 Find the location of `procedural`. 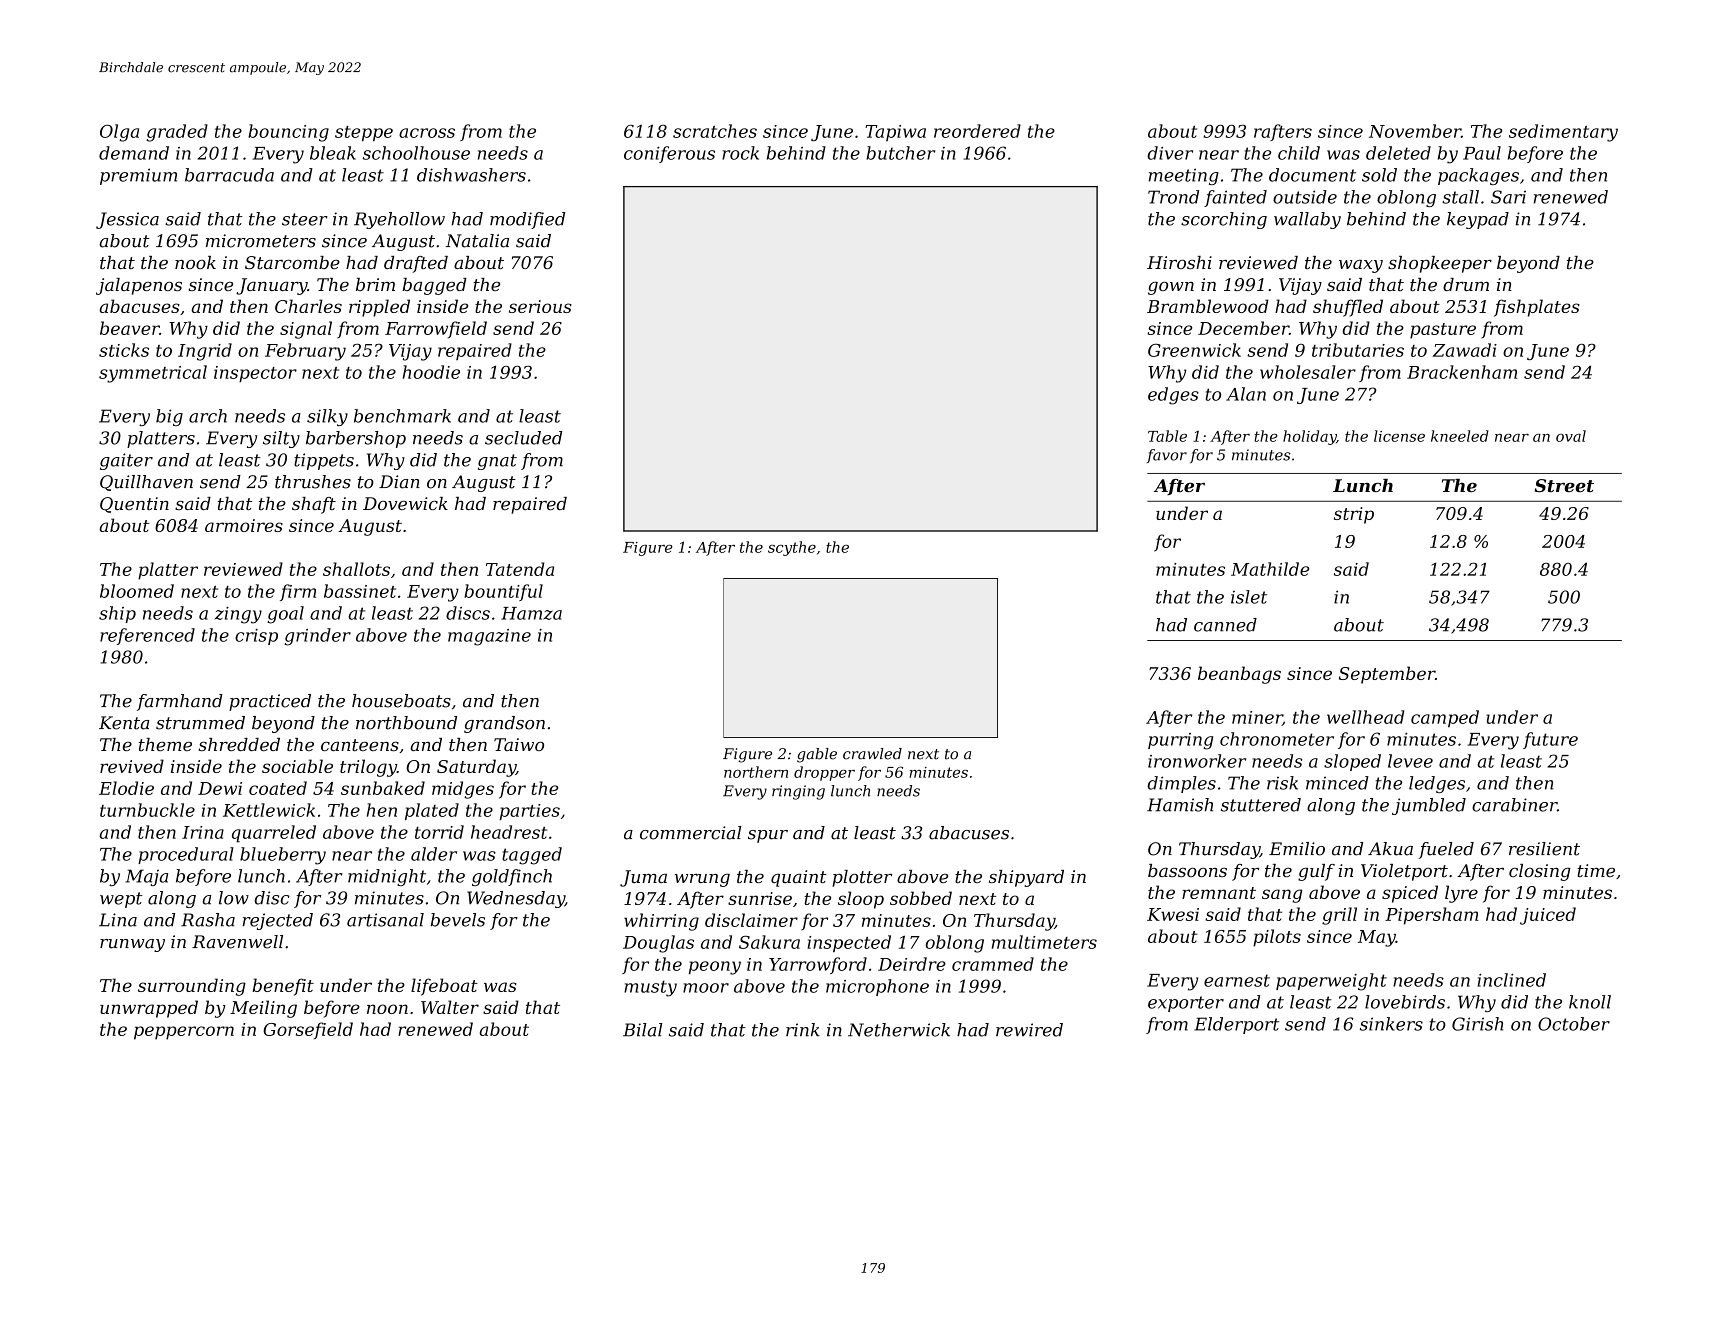

procedural is located at coordinates (186, 855).
